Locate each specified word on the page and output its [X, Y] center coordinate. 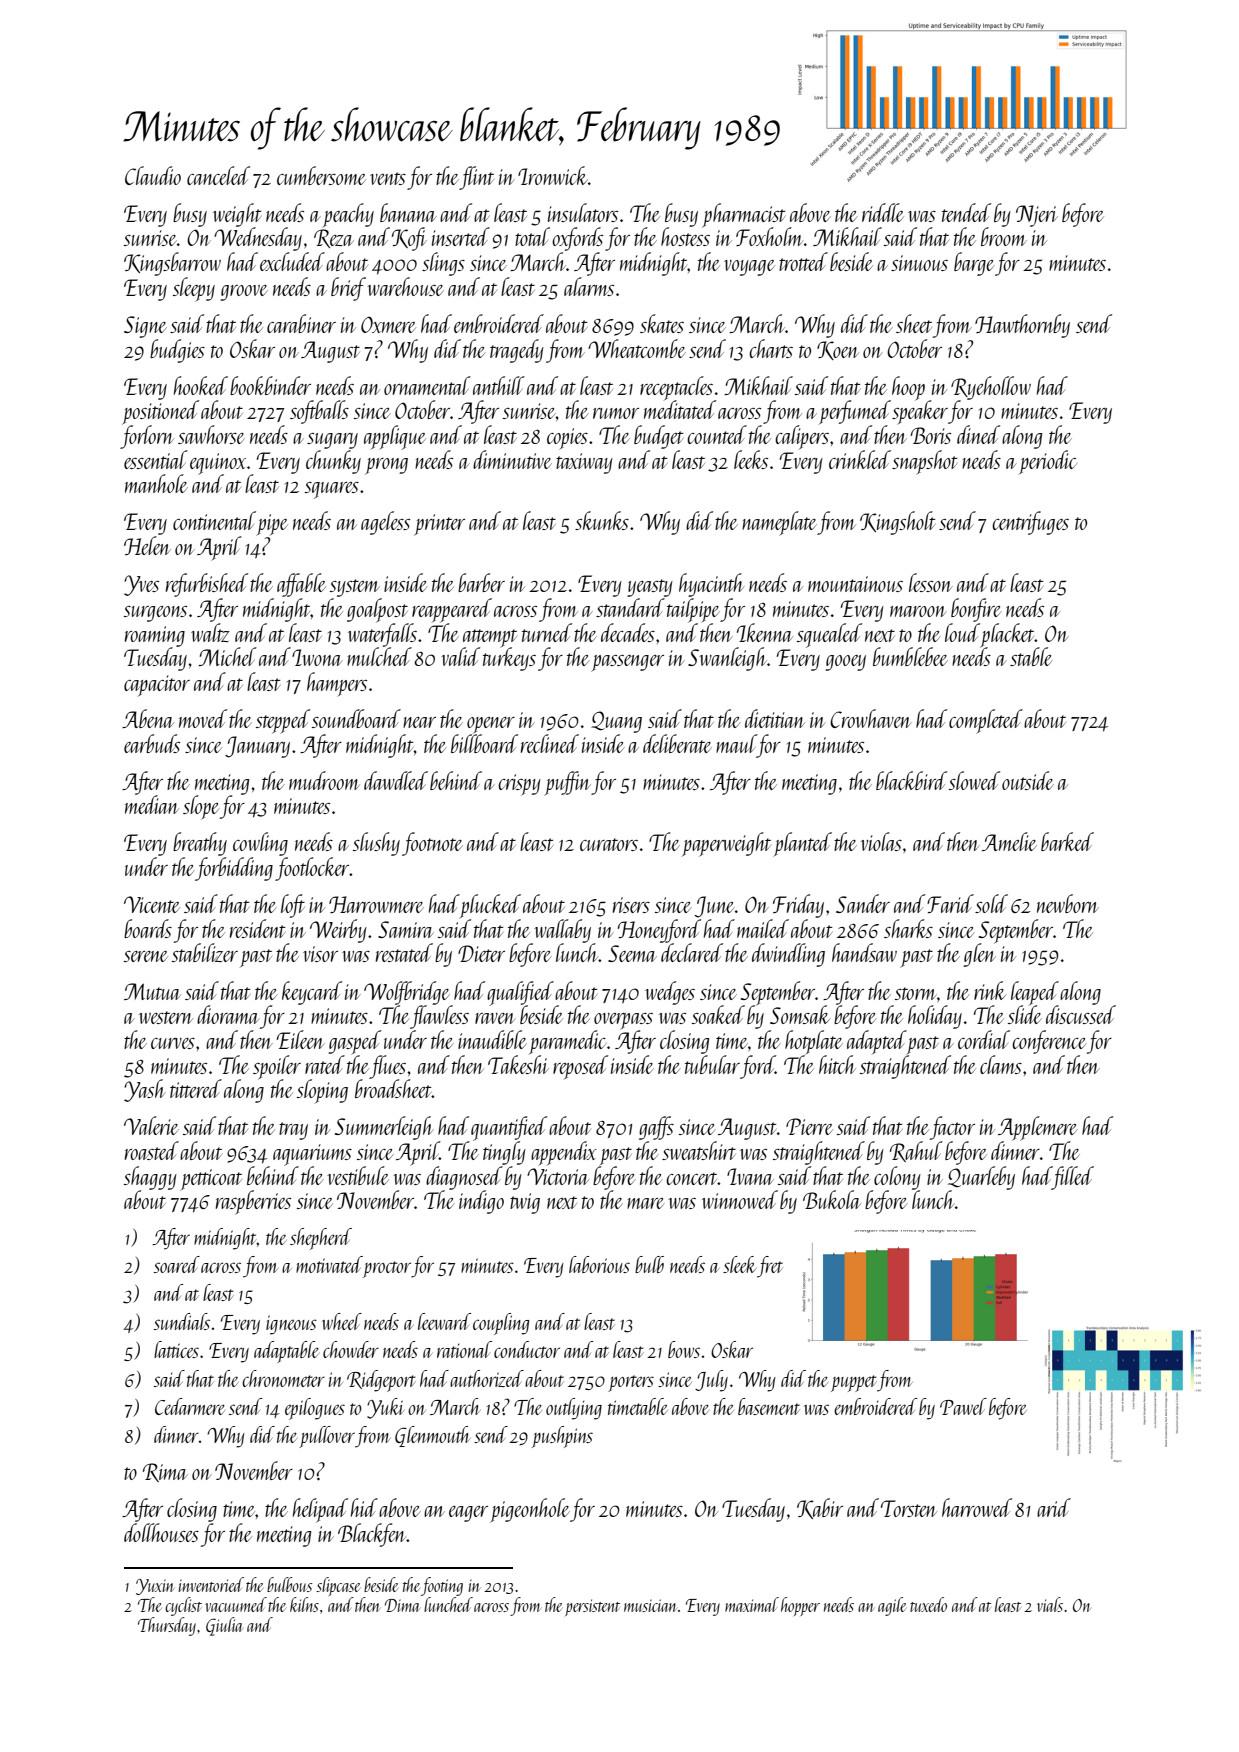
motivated [329, 1264]
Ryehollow [991, 388]
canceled [218, 175]
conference [1049, 1042]
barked [1067, 841]
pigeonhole [530, 1510]
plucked [490, 906]
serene [146, 956]
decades [628, 632]
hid [364, 1507]
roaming [155, 636]
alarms [589, 286]
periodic [1048, 462]
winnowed [740, 1199]
